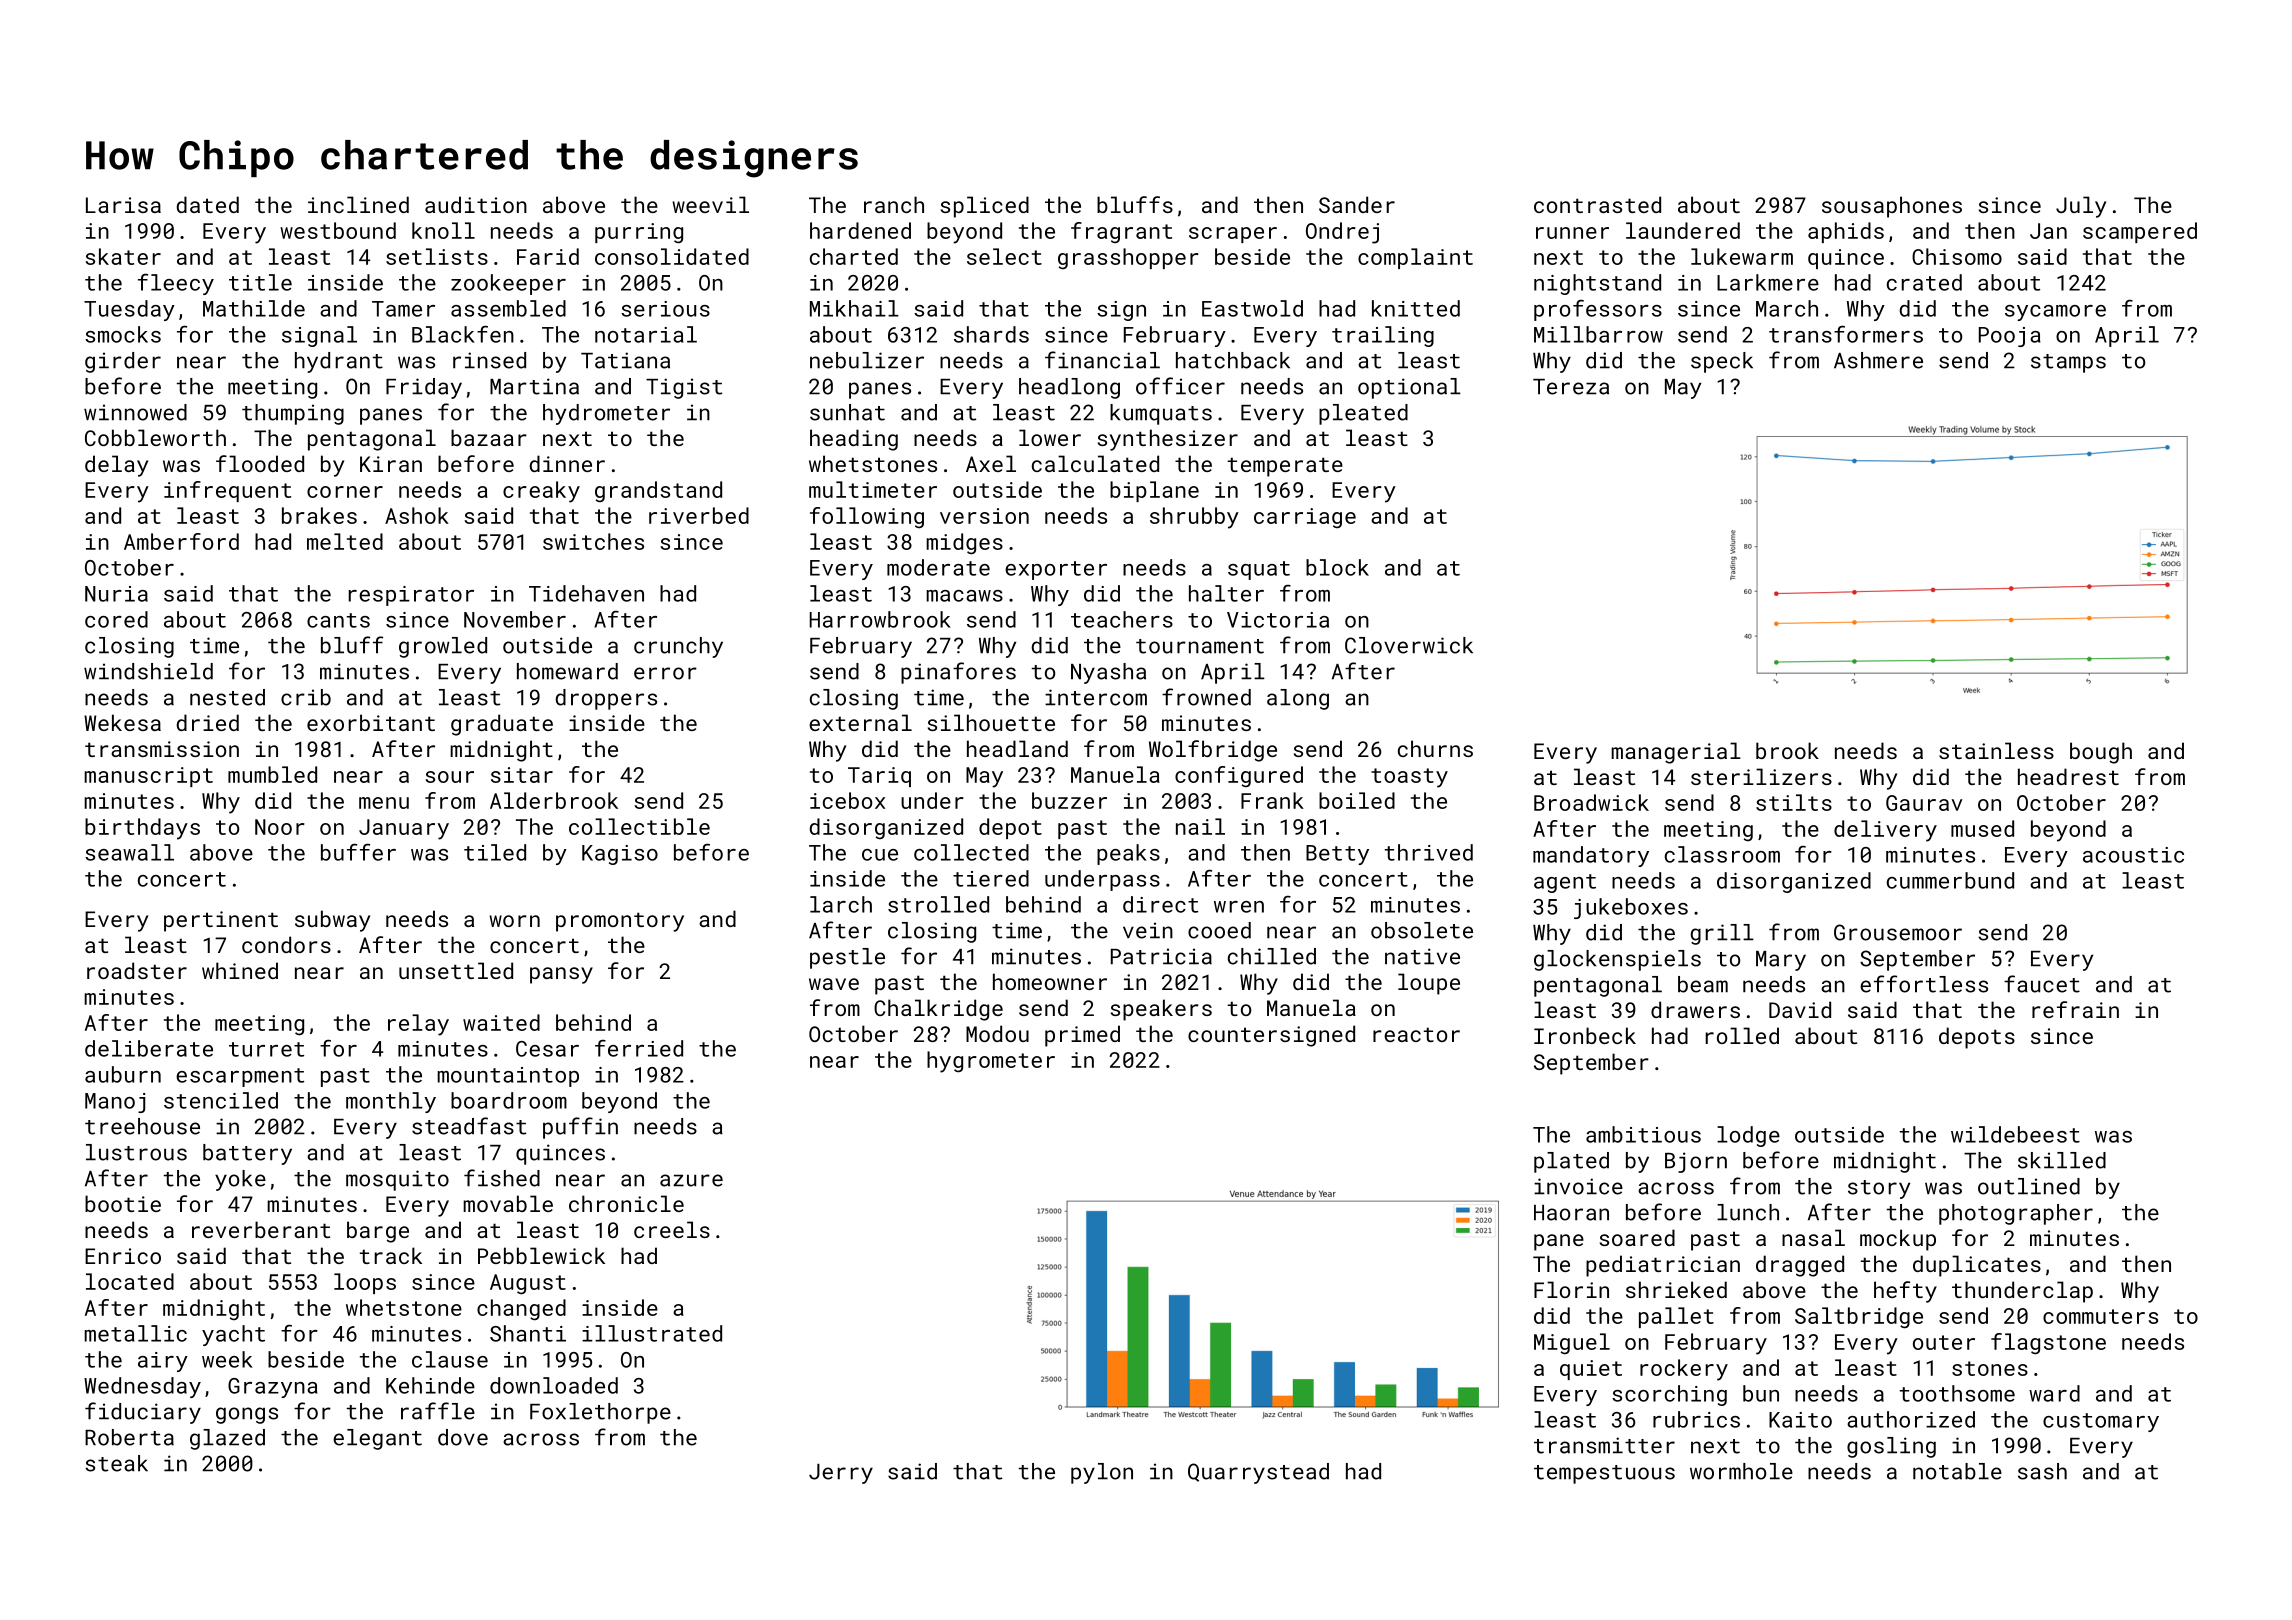 This page has width=2292, height=1620. Describe the element at coordinates (1761, 776) in the page. I see `sterilizers` at that location.
